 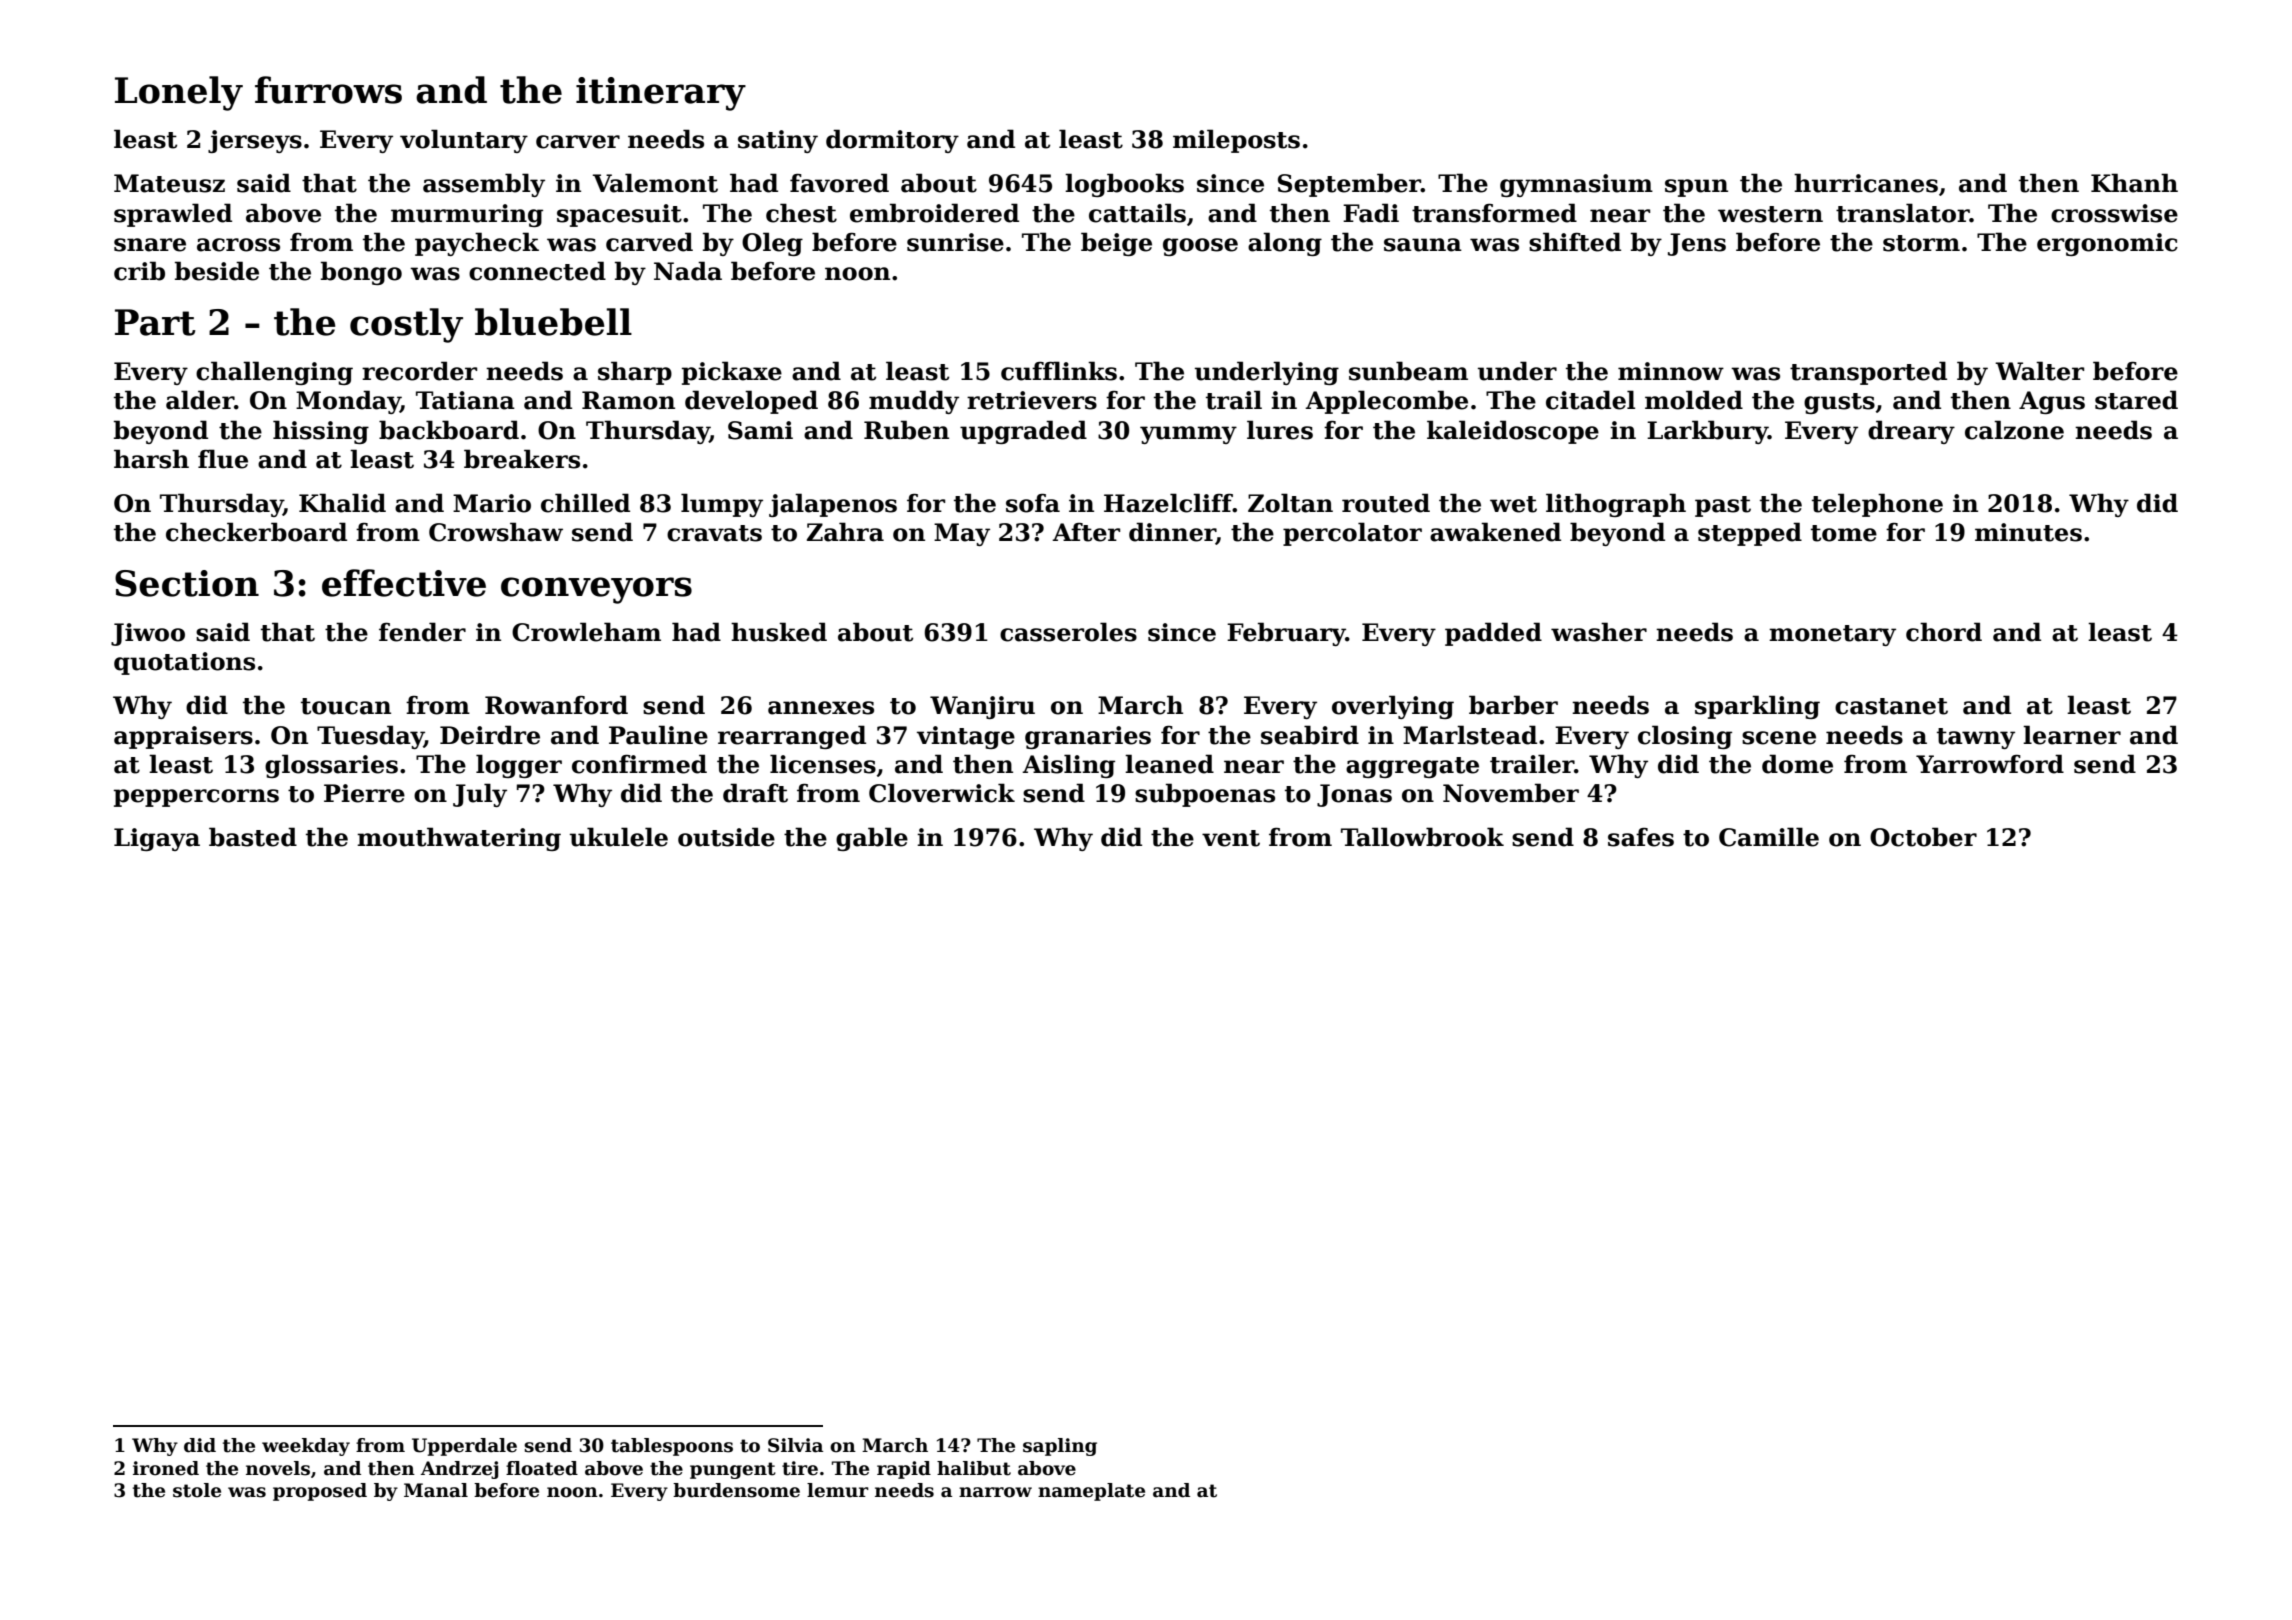 What do you see at coordinates (655, 183) in the screenshot?
I see `Valemont` at bounding box center [655, 183].
